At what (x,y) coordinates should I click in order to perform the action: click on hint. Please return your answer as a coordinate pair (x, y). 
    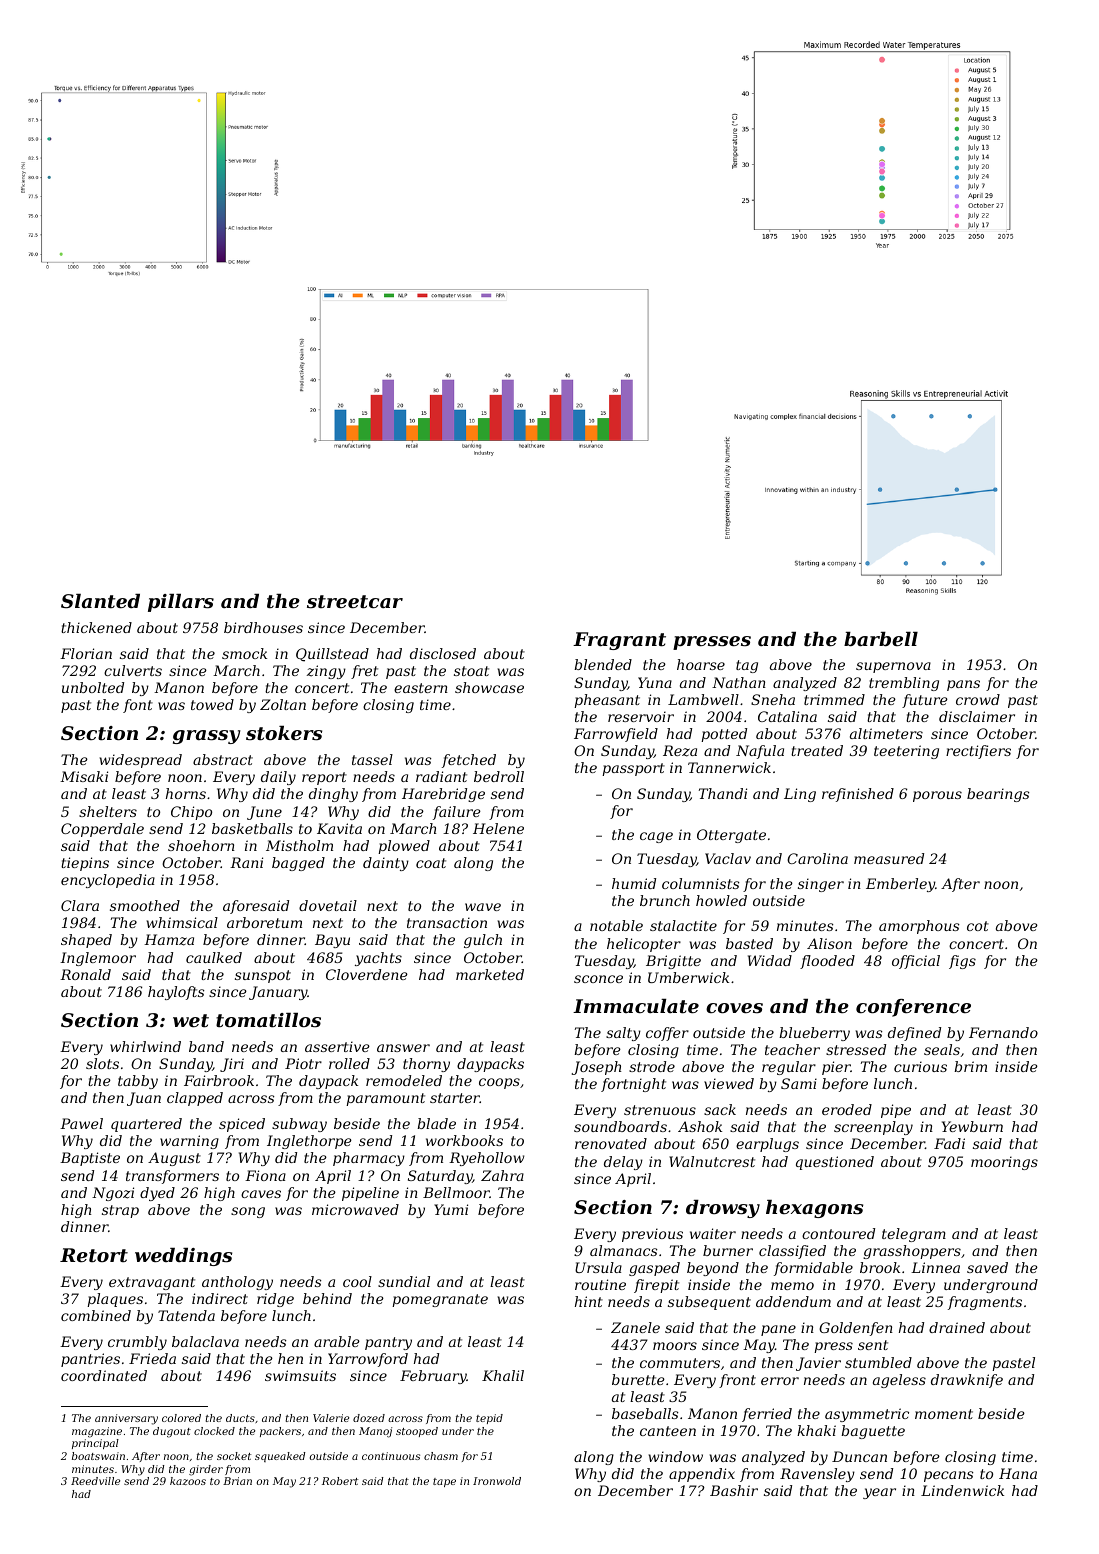
    Looking at the image, I should click on (589, 1301).
